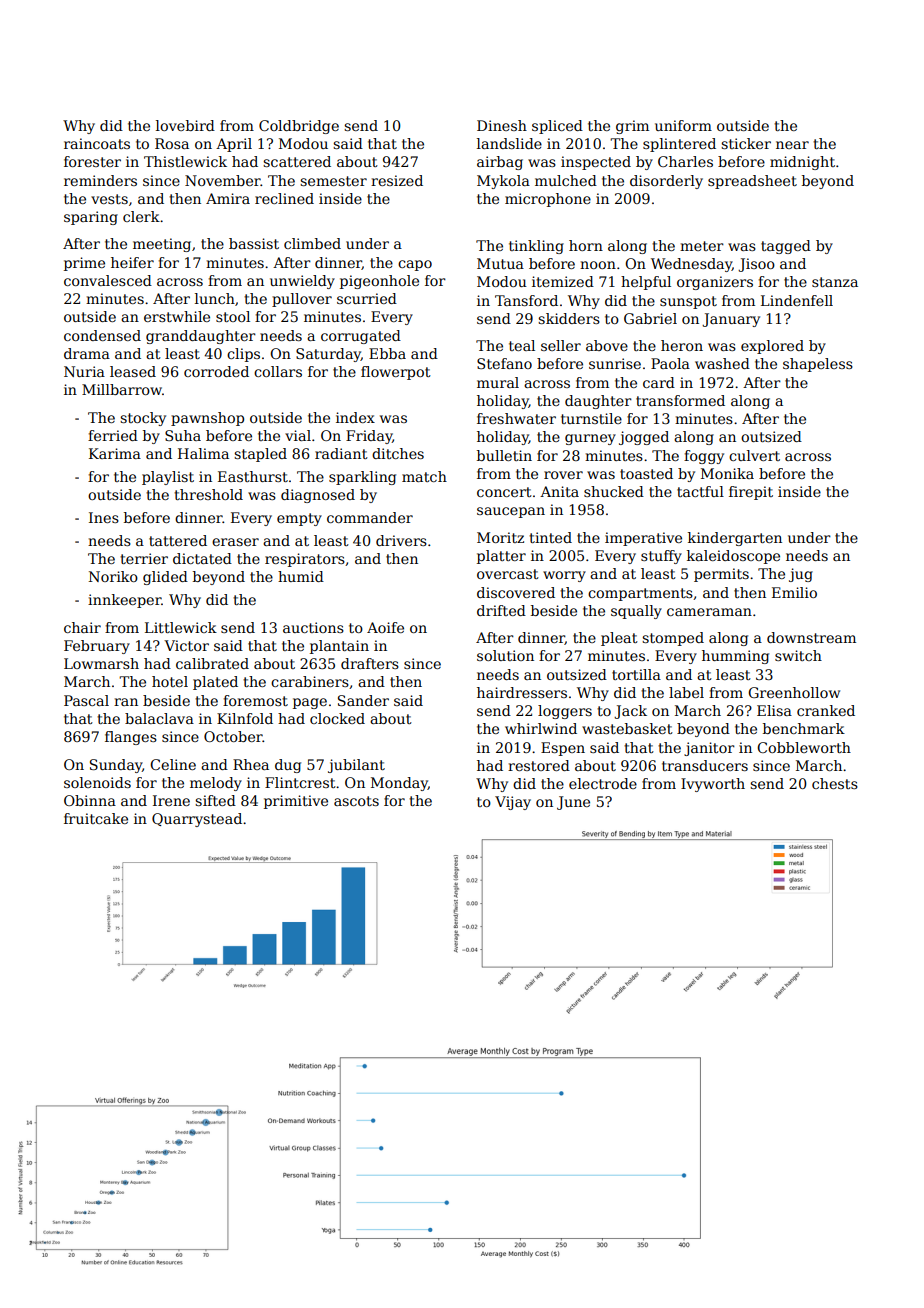 The height and width of the document is (1308, 924). Describe the element at coordinates (636, 674) in the document. I see `tortilla` at that location.
